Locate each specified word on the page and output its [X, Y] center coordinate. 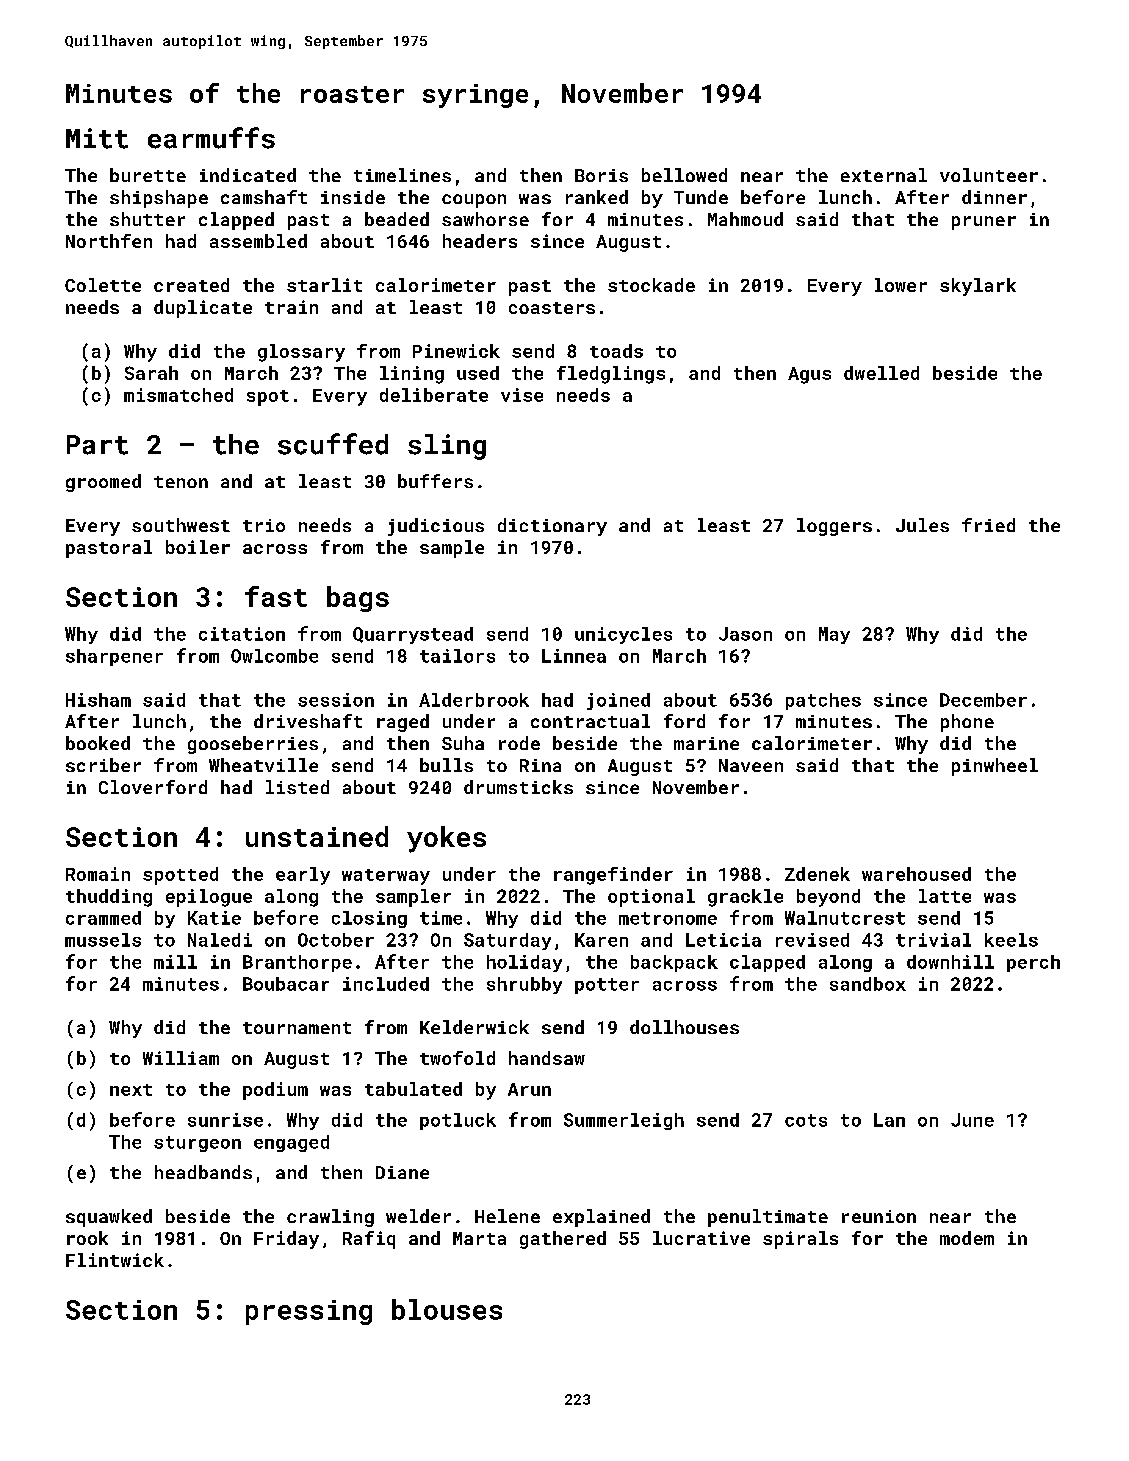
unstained [317, 836]
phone [967, 723]
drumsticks [518, 787]
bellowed [684, 175]
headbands [203, 1172]
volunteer [989, 175]
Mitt [97, 138]
